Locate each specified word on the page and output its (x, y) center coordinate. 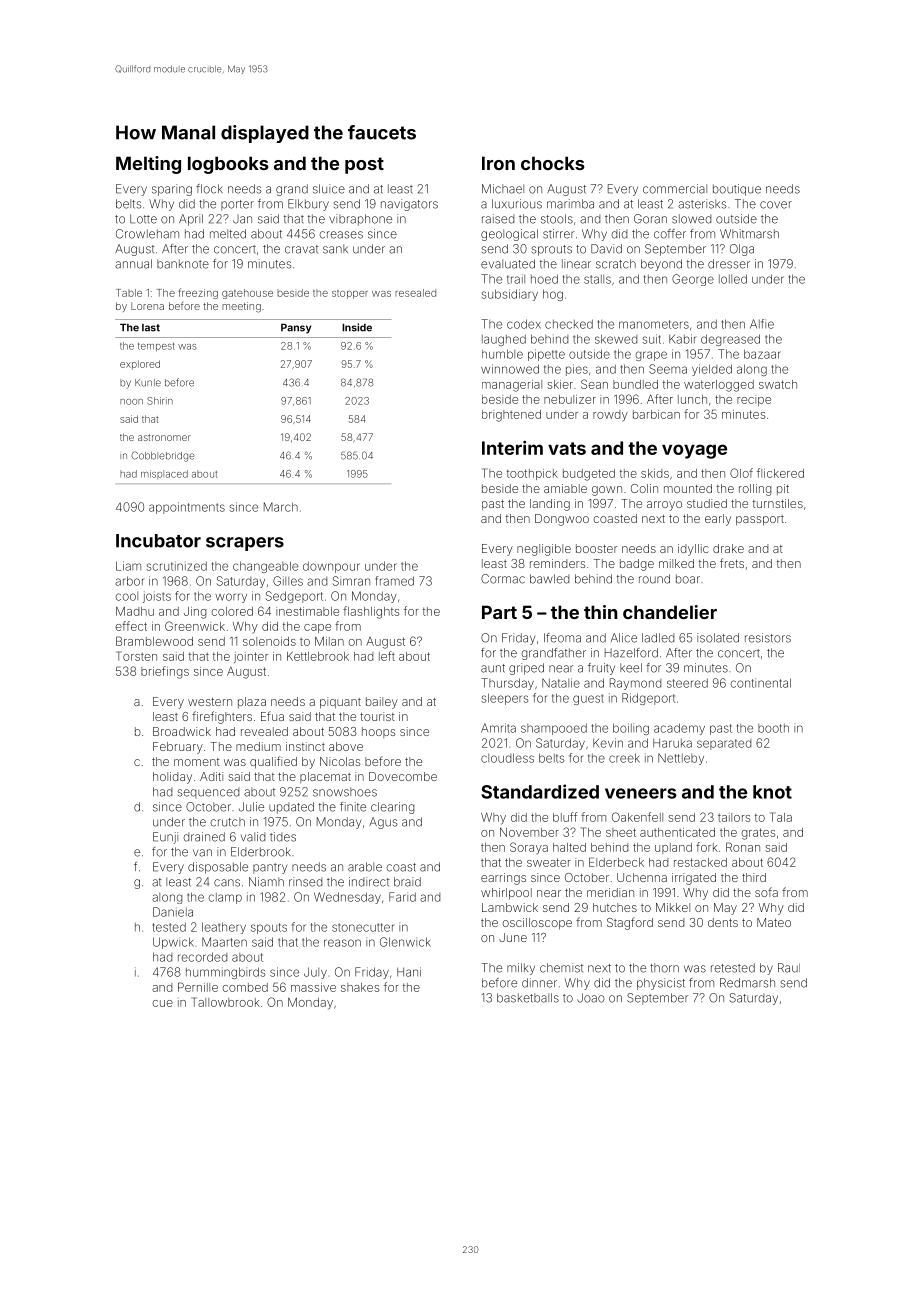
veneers (641, 793)
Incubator (158, 541)
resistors (768, 638)
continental (761, 683)
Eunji (165, 838)
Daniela (173, 912)
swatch (778, 384)
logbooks (228, 165)
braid (407, 882)
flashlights (371, 612)
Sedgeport (294, 597)
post (364, 165)
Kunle (148, 383)
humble (502, 354)
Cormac (503, 579)
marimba (570, 204)
